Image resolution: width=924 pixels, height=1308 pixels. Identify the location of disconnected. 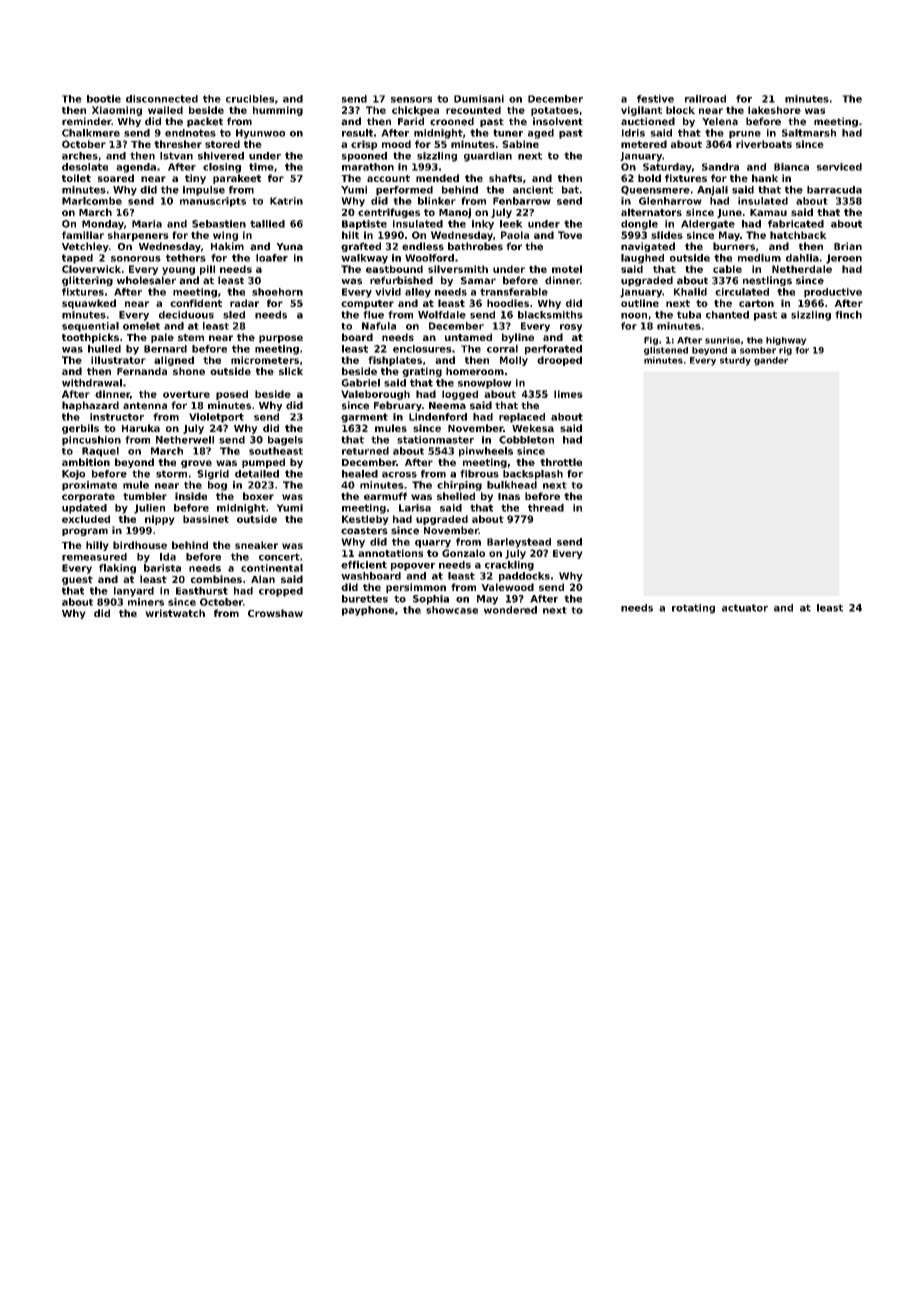
(162, 99).
